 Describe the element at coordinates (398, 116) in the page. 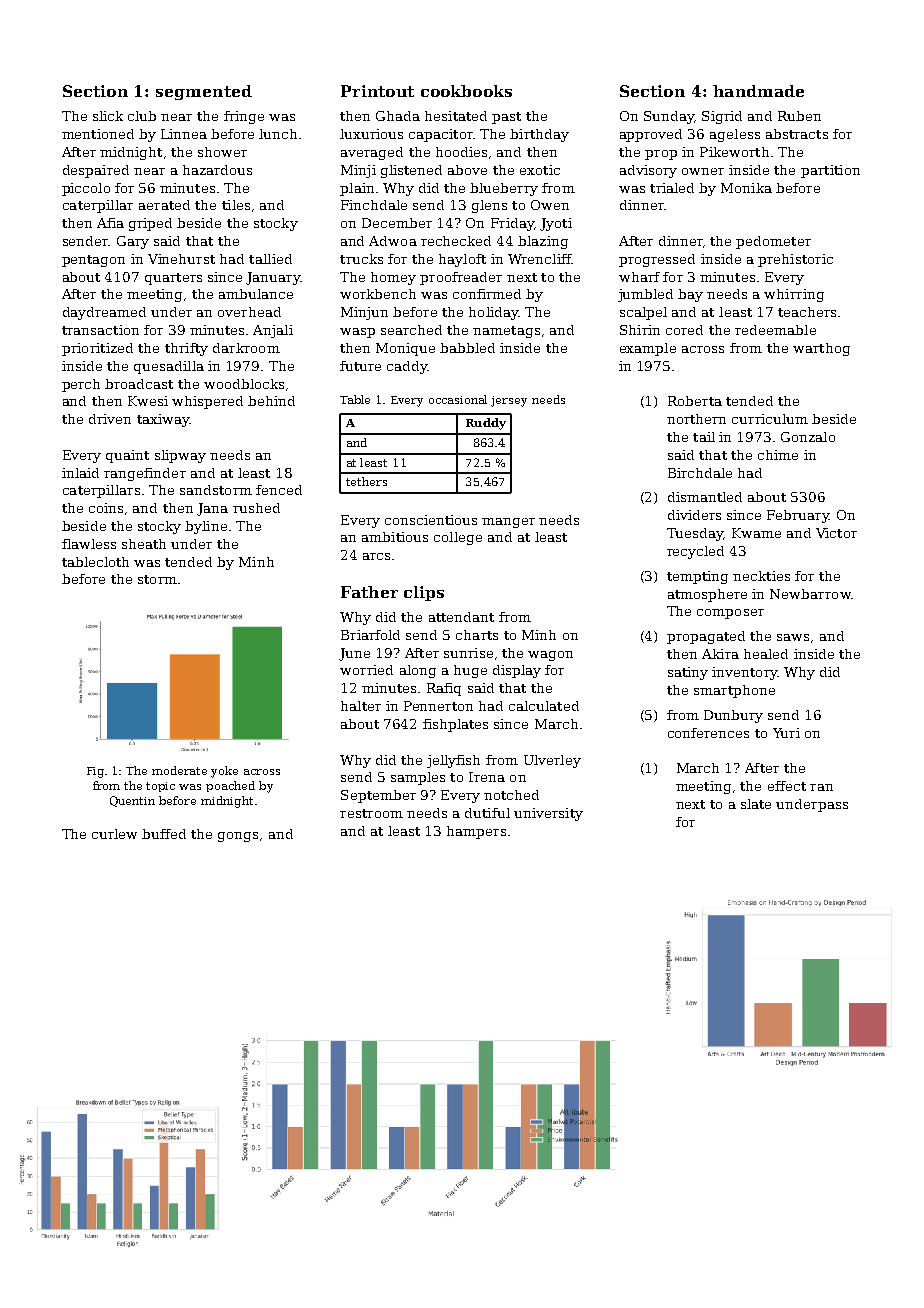

I see `Ghada` at that location.
